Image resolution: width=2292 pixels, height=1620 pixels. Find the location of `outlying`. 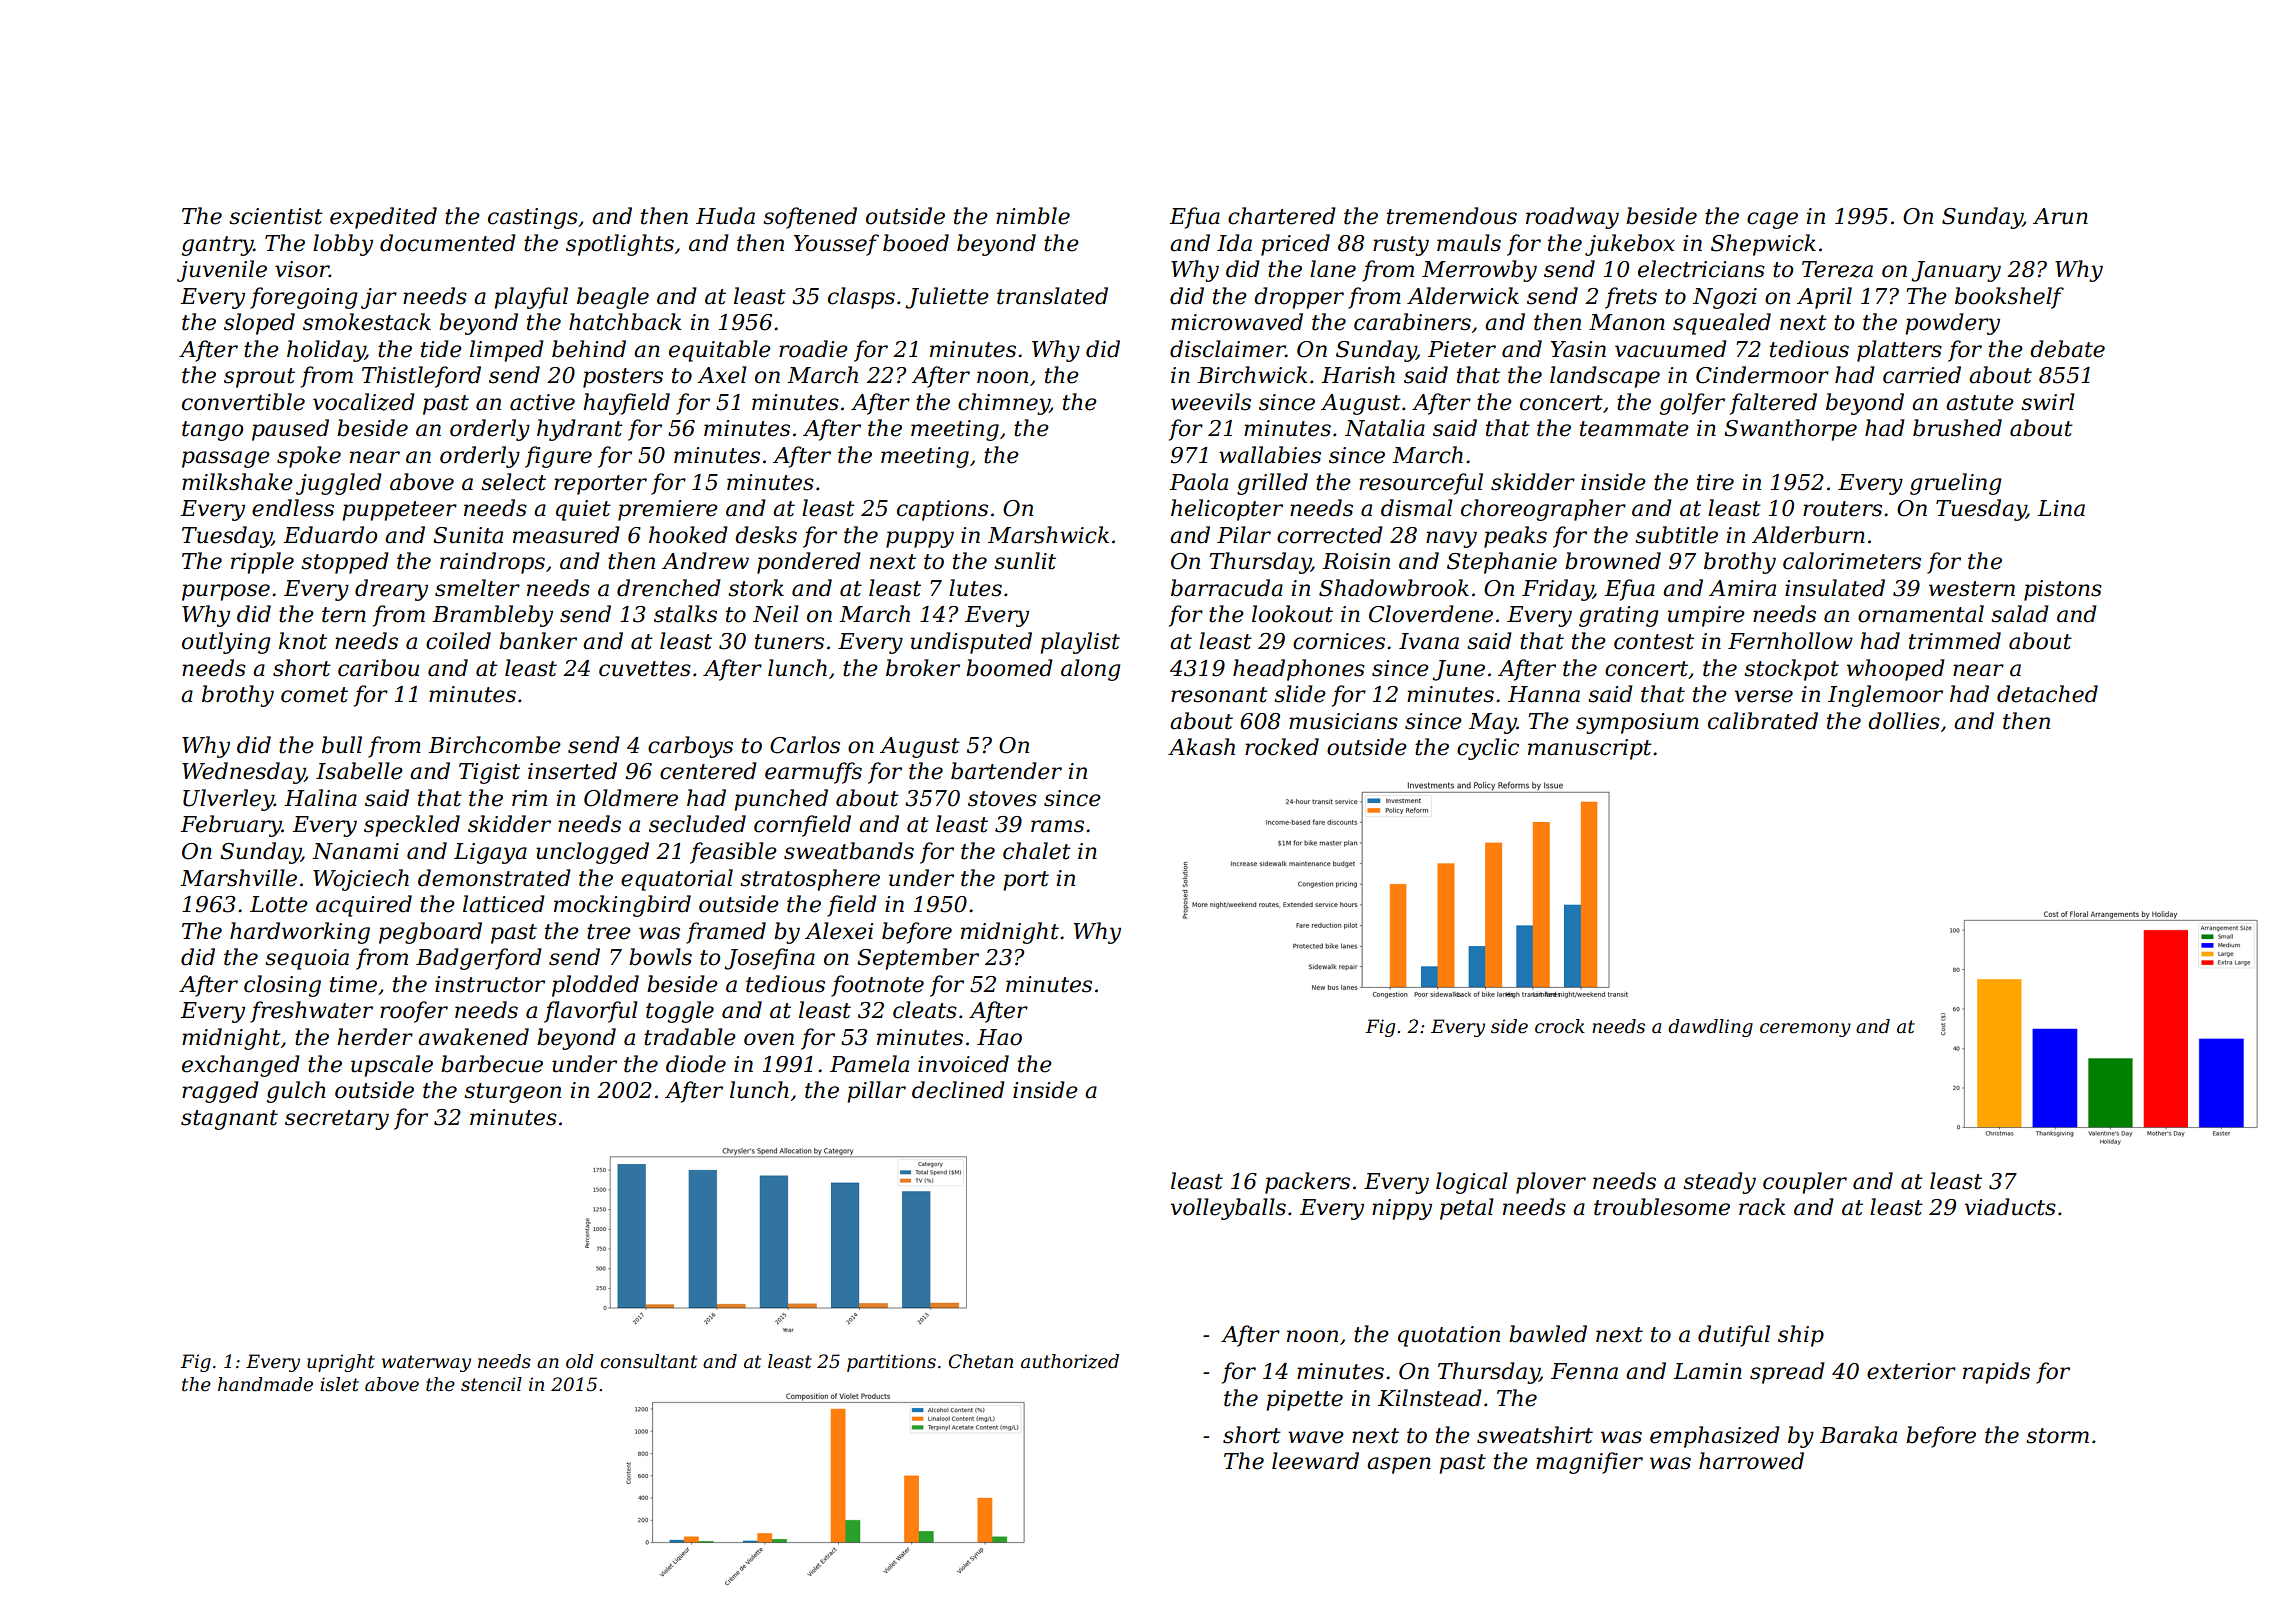

outlying is located at coordinates (226, 643).
